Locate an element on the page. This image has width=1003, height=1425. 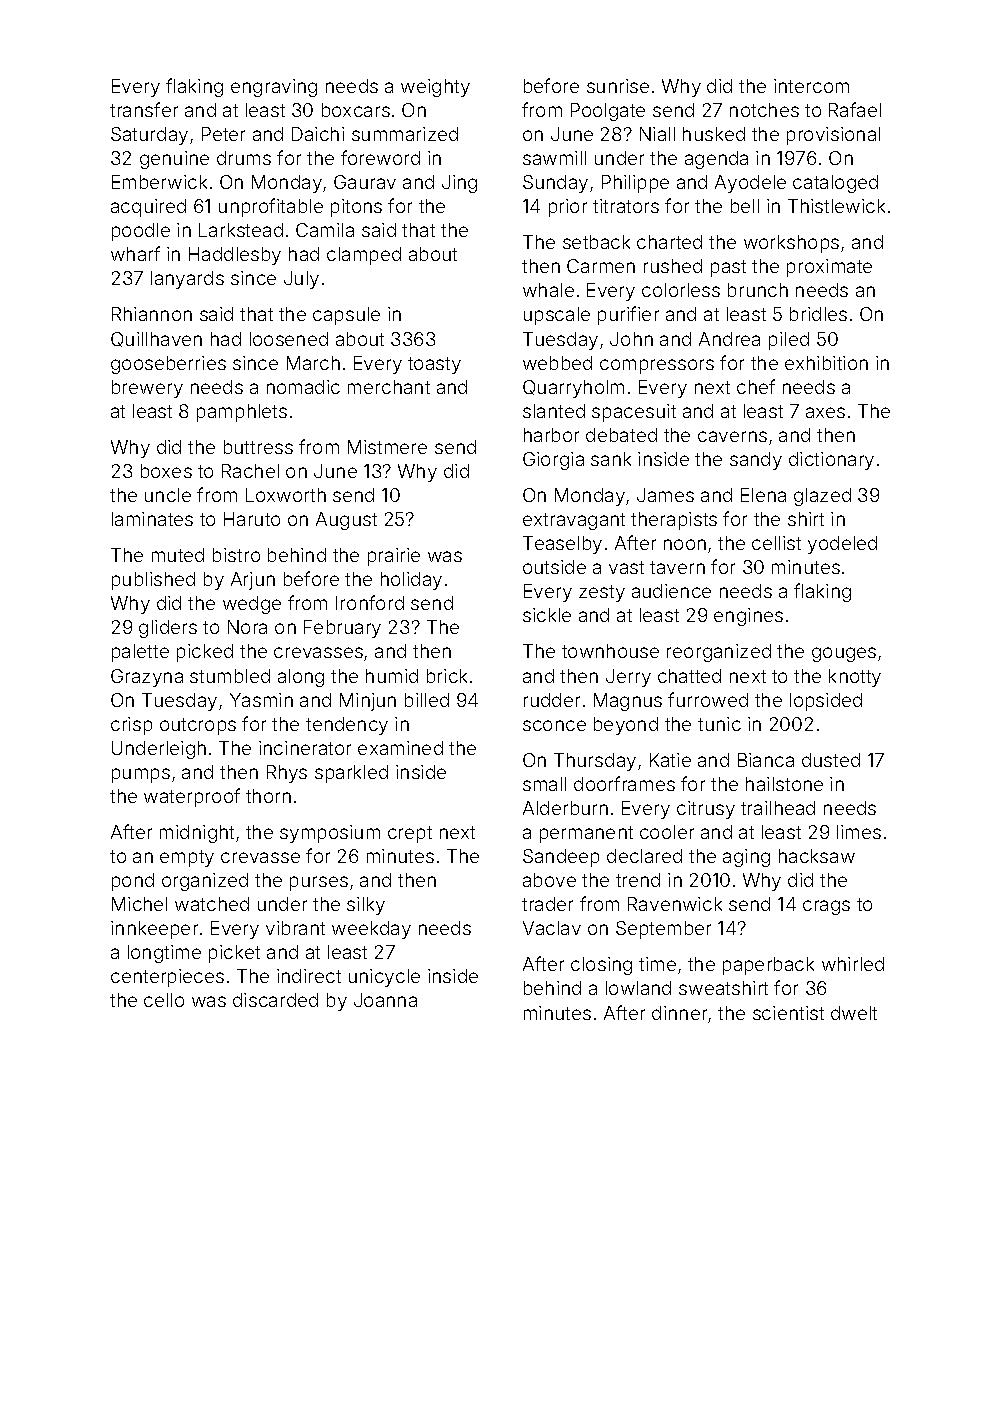
glazed is located at coordinates (822, 497).
